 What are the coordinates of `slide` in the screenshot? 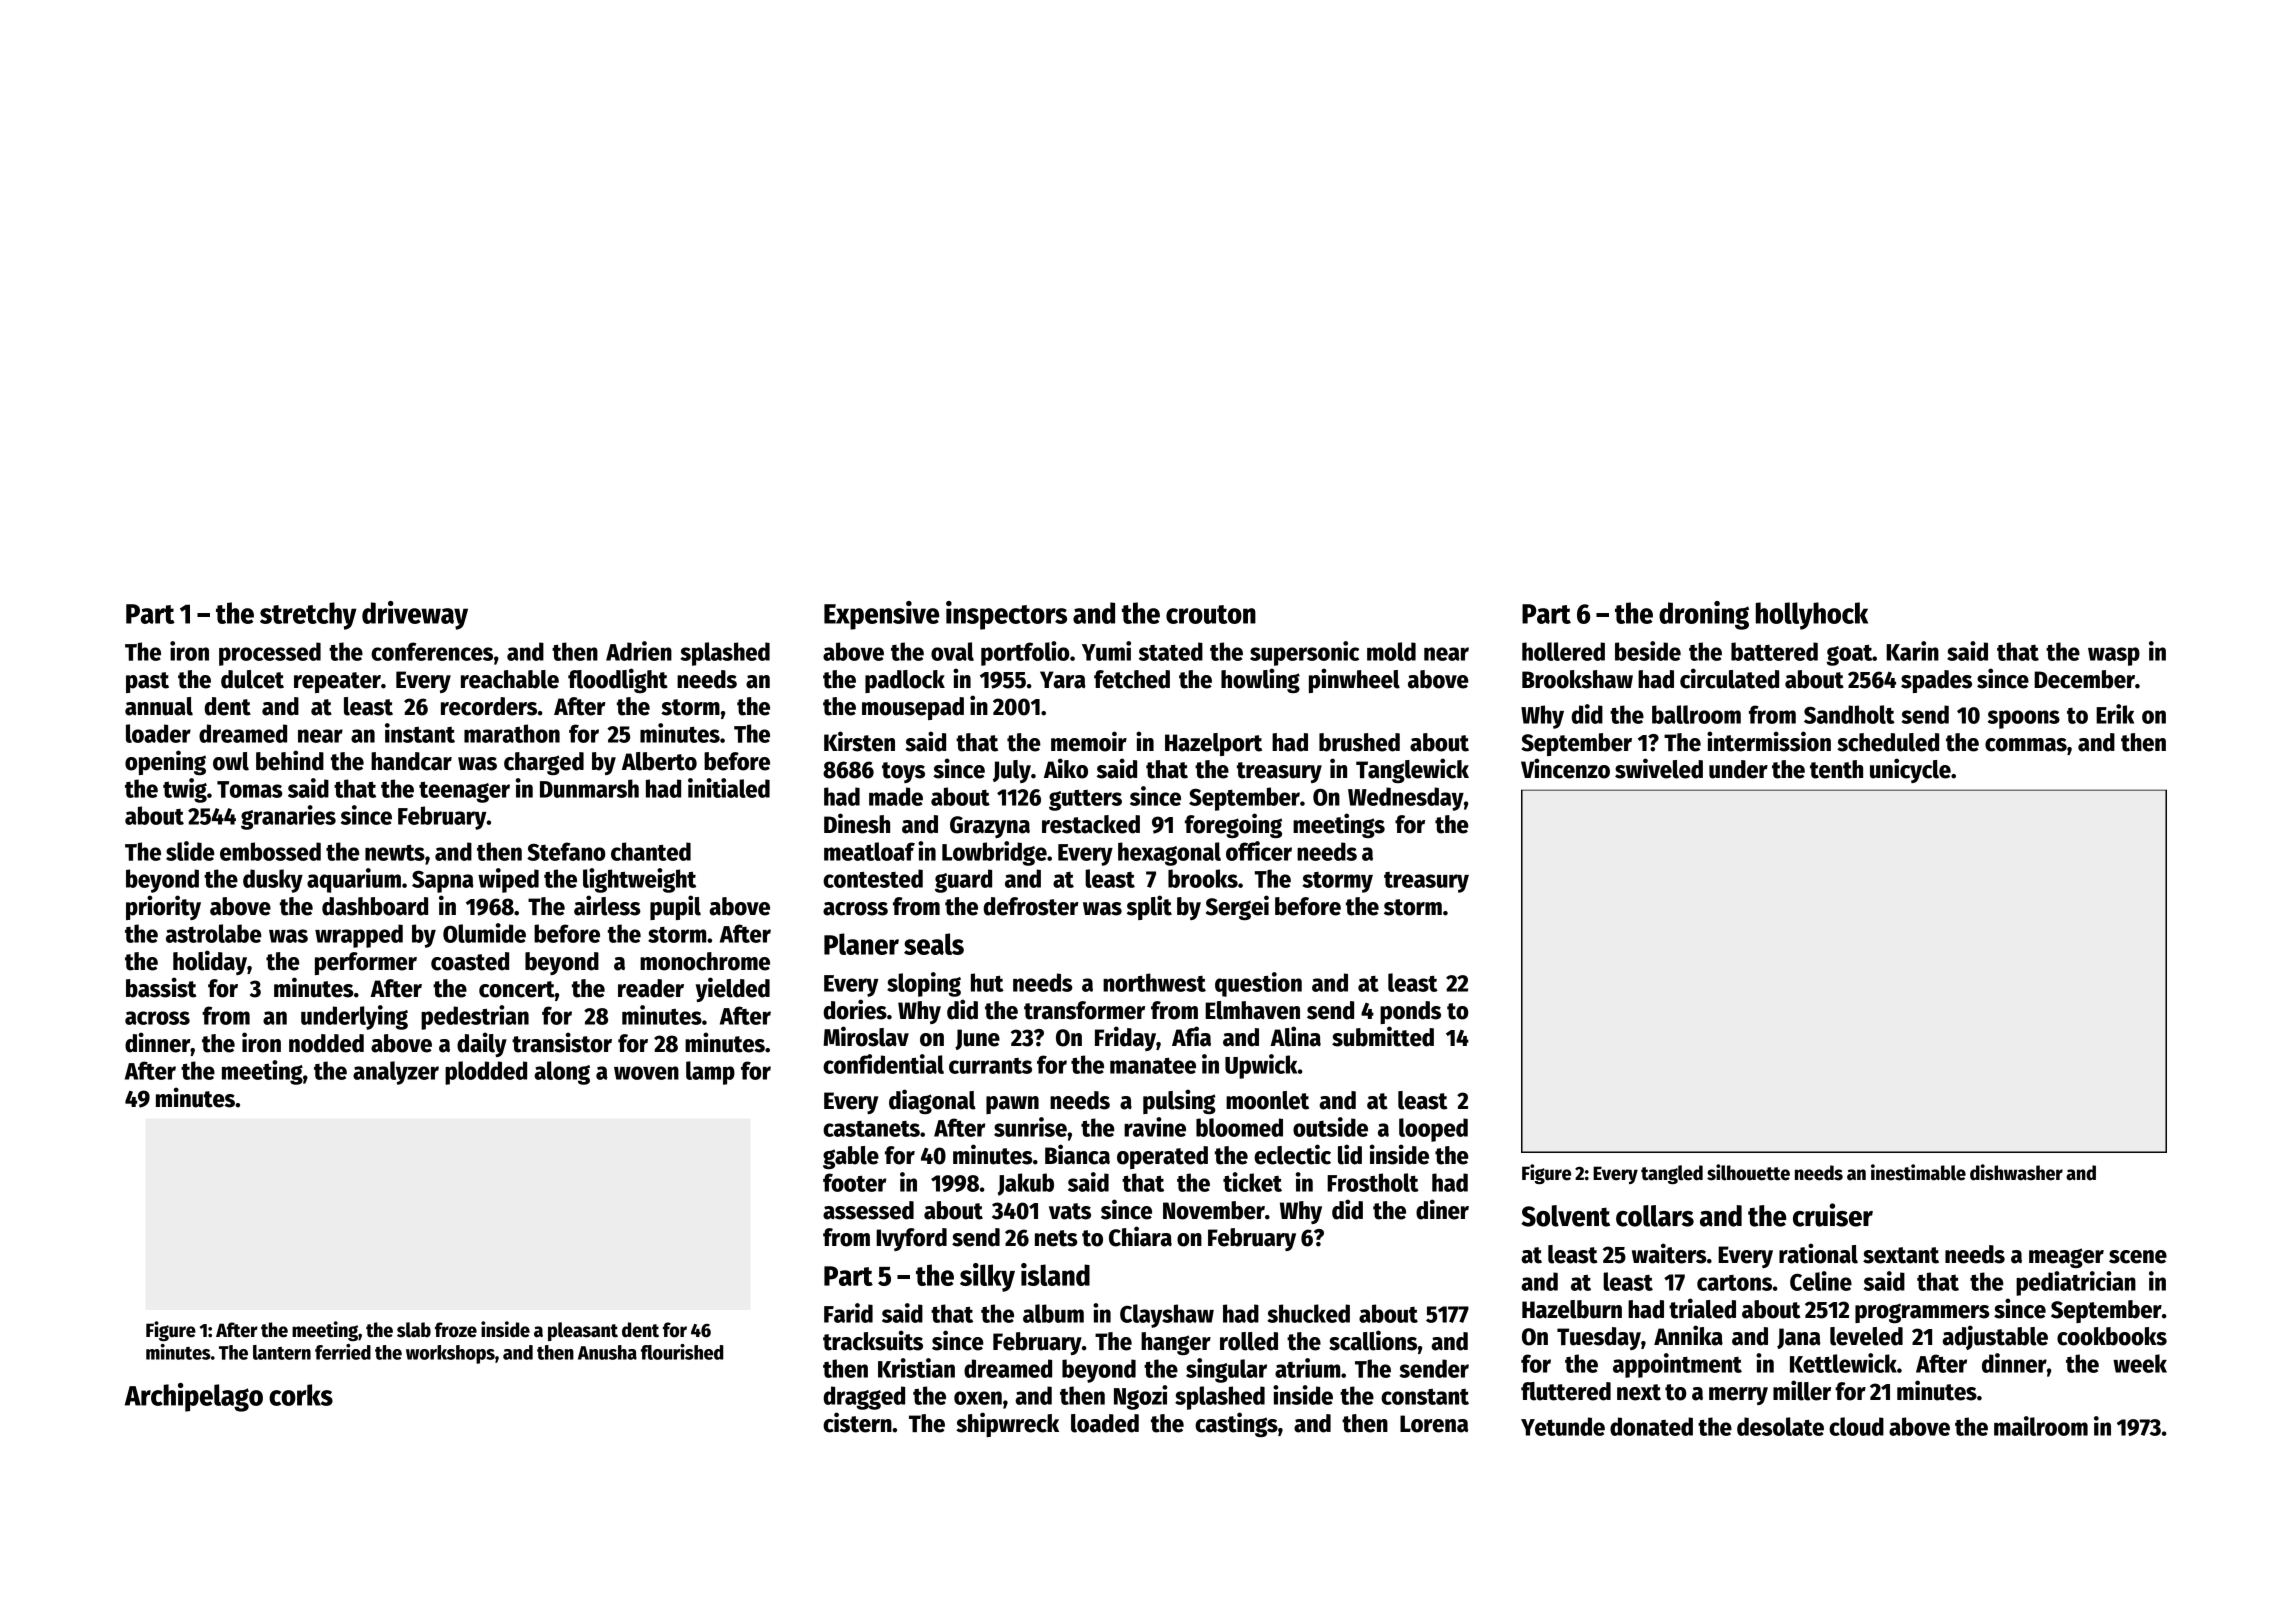 It's located at (190, 851).
